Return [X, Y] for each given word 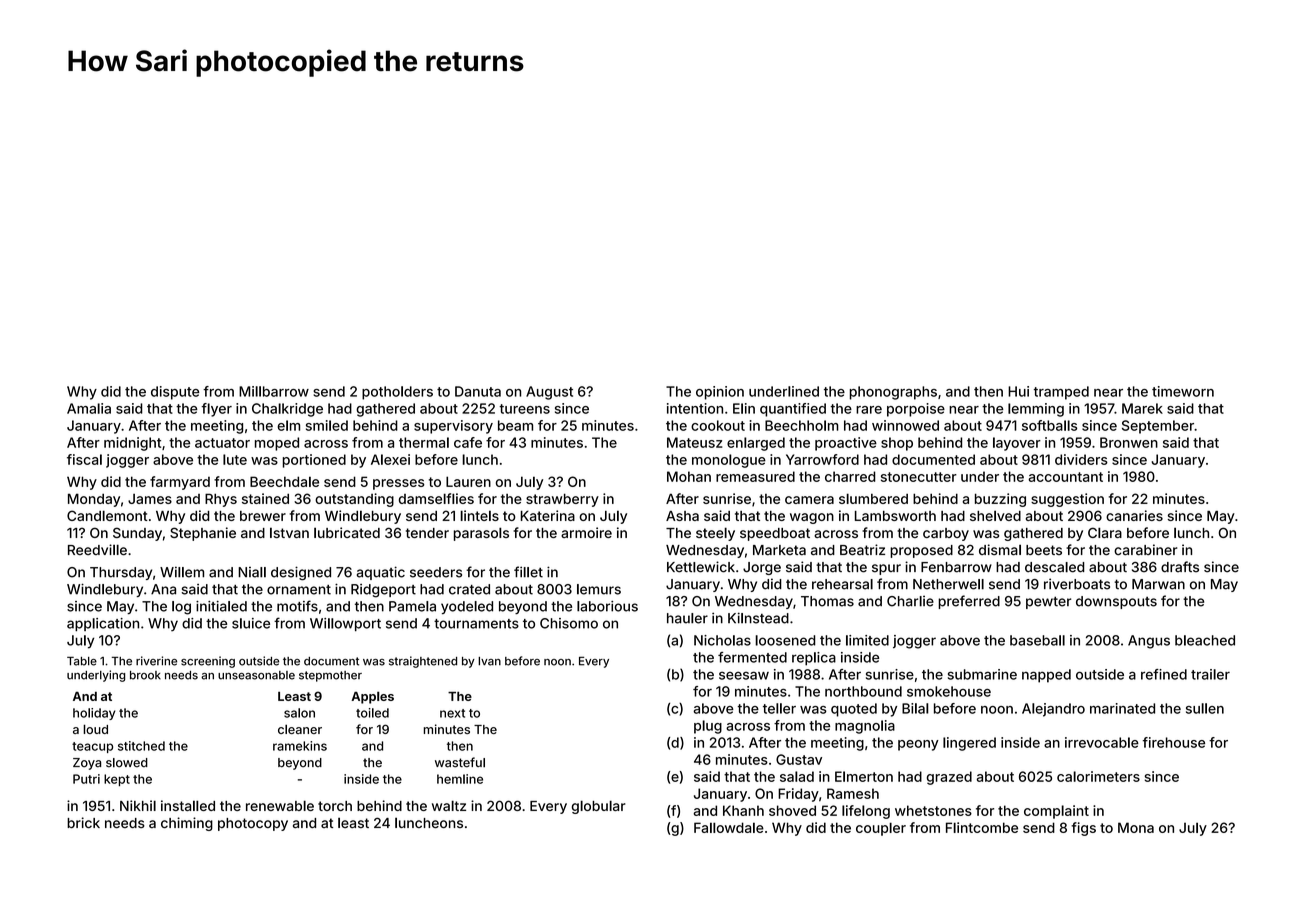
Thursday [121, 573]
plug [708, 727]
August [549, 393]
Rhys [221, 500]
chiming [187, 824]
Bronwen [1129, 442]
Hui [1018, 391]
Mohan [689, 476]
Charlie [910, 601]
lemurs [599, 589]
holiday [94, 714]
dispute [175, 393]
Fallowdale [729, 827]
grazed [949, 778]
